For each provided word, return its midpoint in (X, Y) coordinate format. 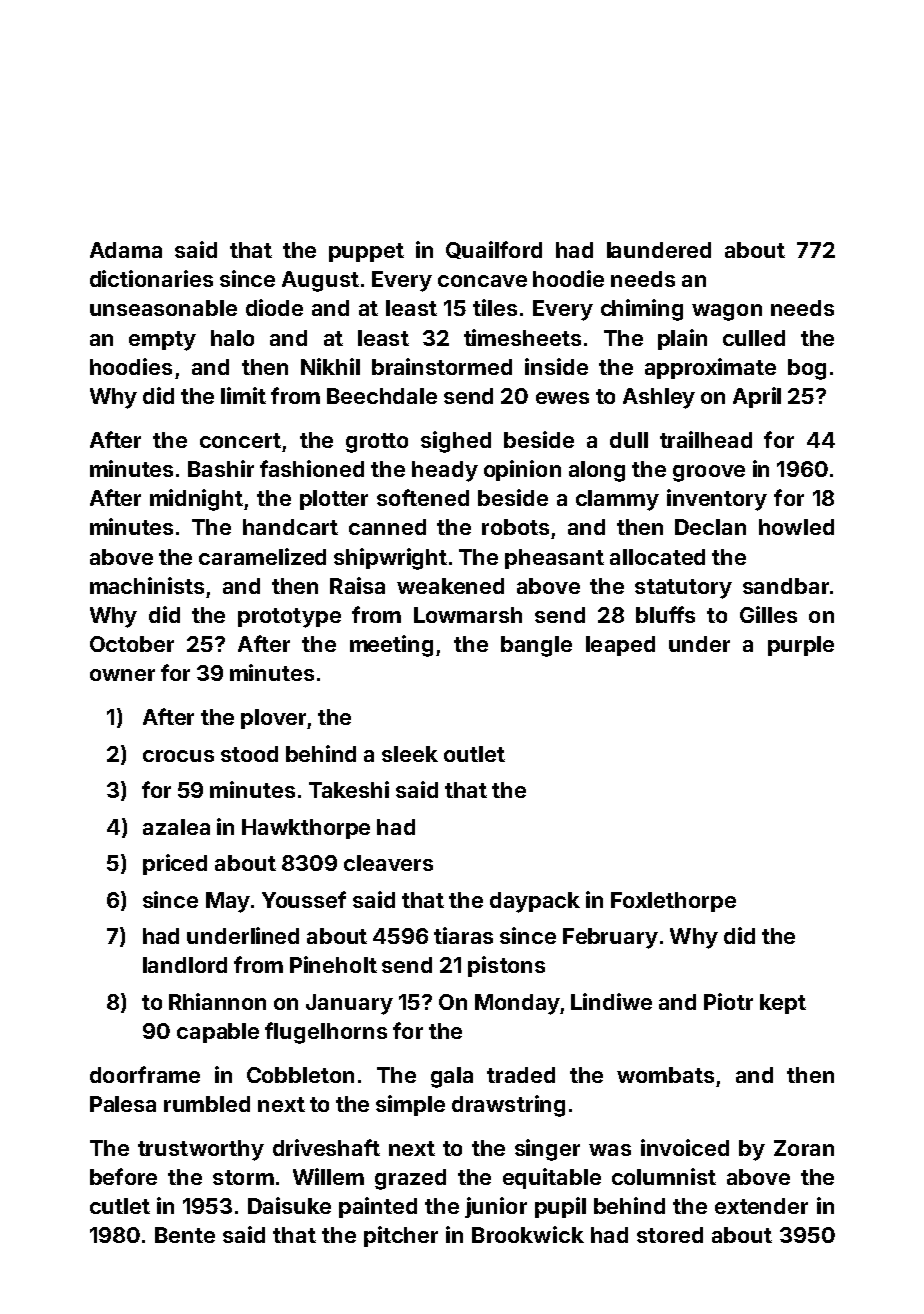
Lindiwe (611, 1001)
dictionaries (151, 278)
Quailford (494, 250)
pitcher (401, 1236)
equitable (552, 1178)
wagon (727, 312)
